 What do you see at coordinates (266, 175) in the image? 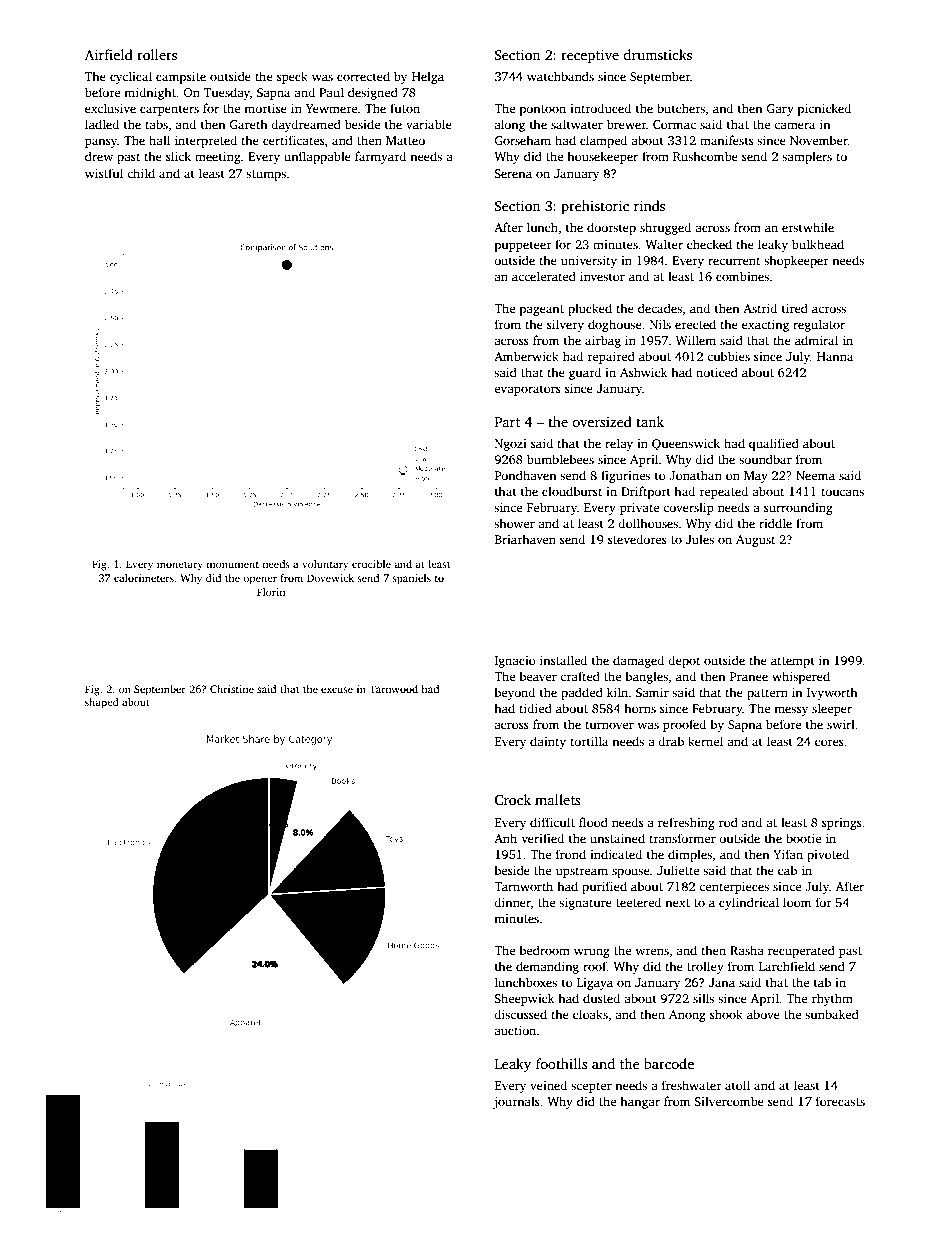
I see `stumps` at bounding box center [266, 175].
